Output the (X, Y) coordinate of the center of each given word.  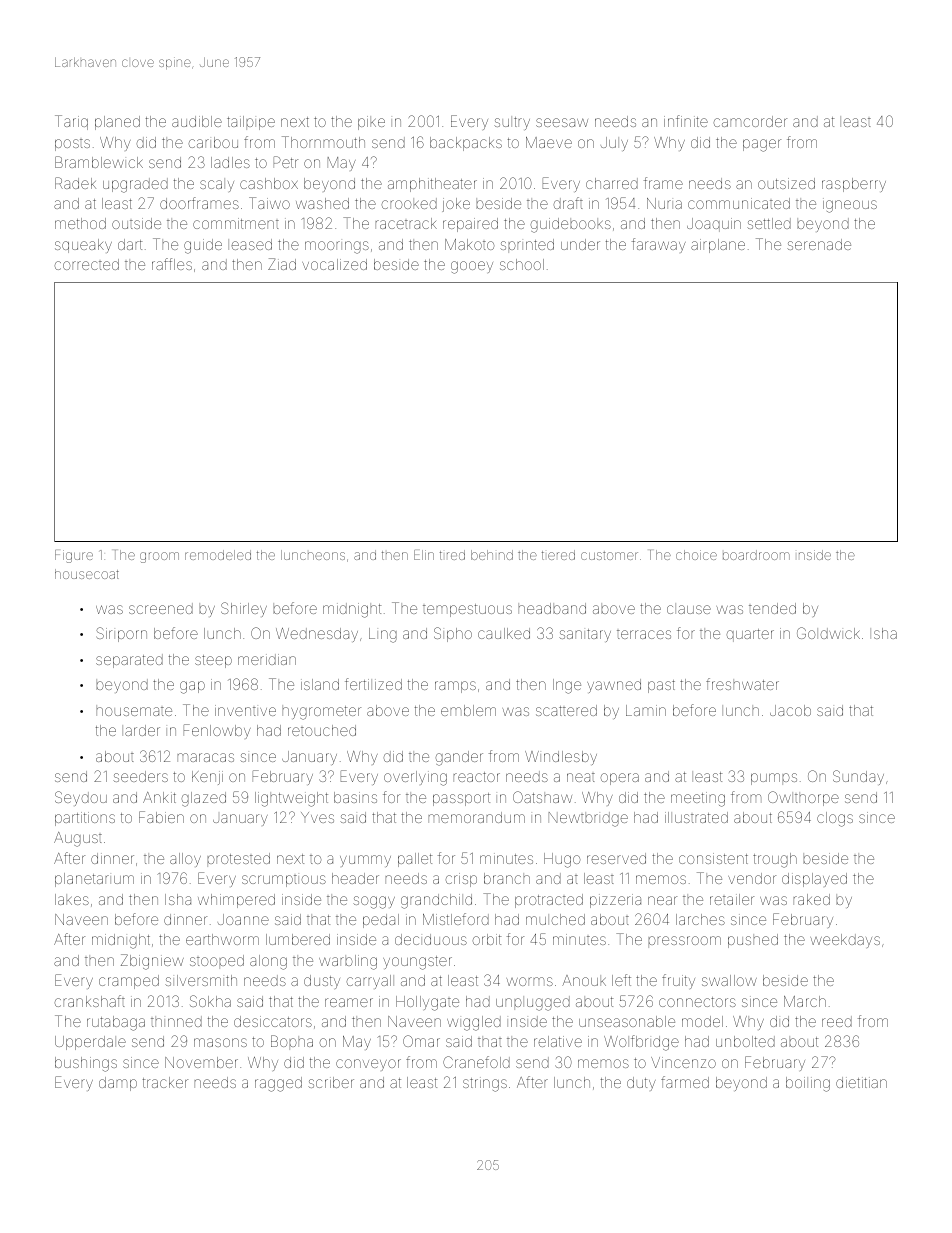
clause (689, 608)
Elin (424, 555)
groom (159, 557)
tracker (165, 1082)
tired (452, 555)
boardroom (756, 555)
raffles (172, 264)
